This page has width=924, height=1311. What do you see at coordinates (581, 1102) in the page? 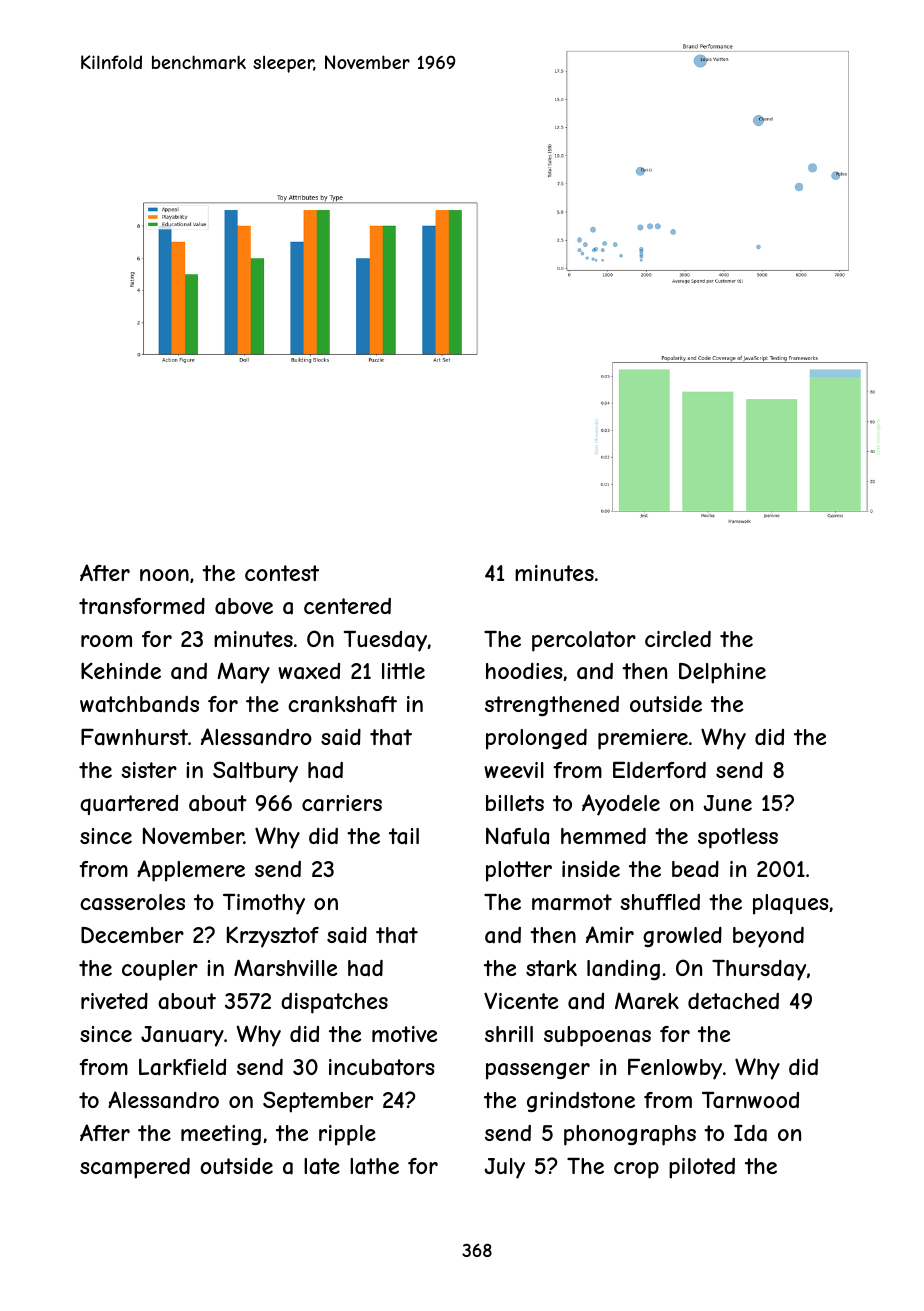
I see `grindstone` at bounding box center [581, 1102].
